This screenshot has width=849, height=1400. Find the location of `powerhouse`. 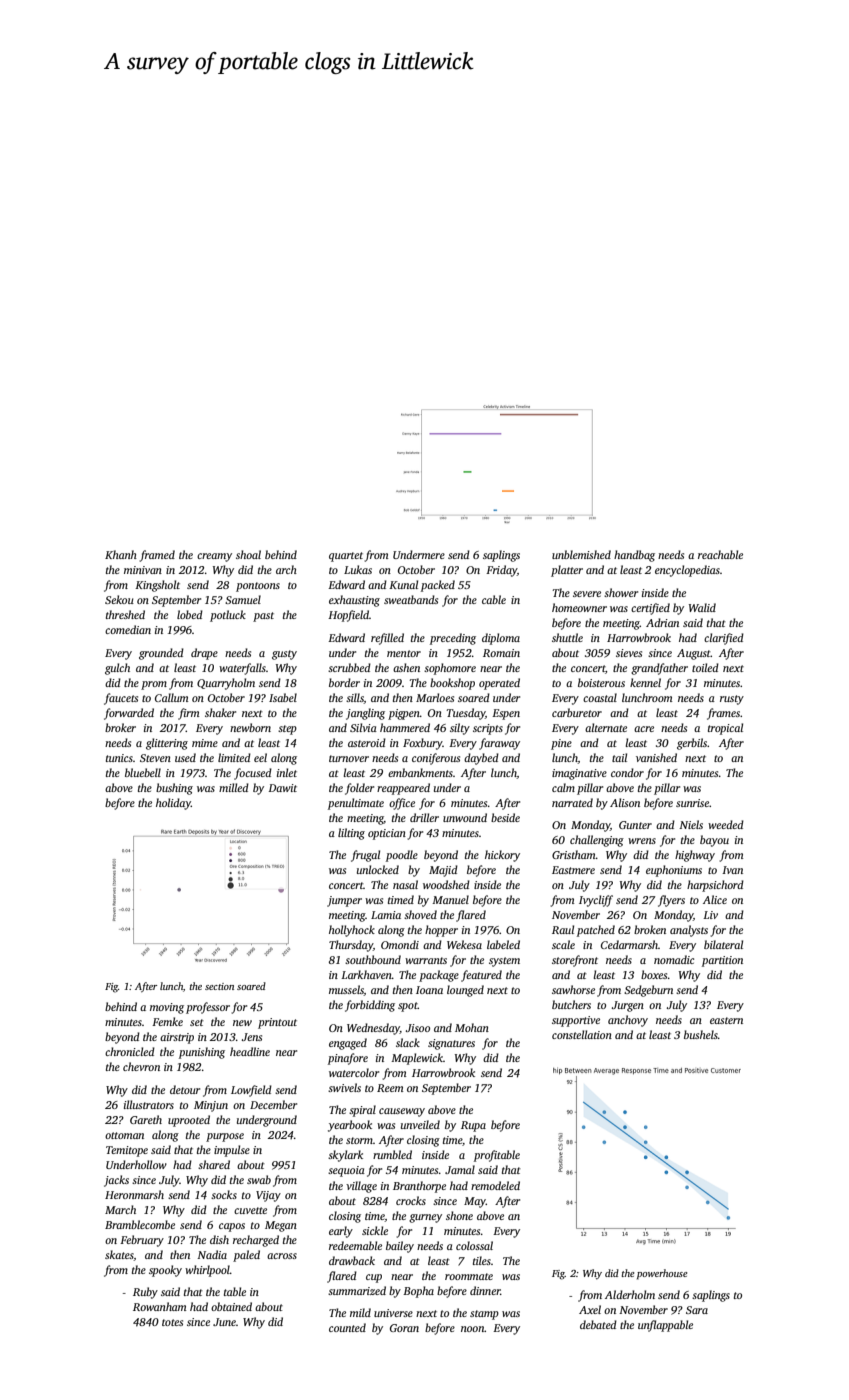

powerhouse is located at coordinates (662, 1274).
